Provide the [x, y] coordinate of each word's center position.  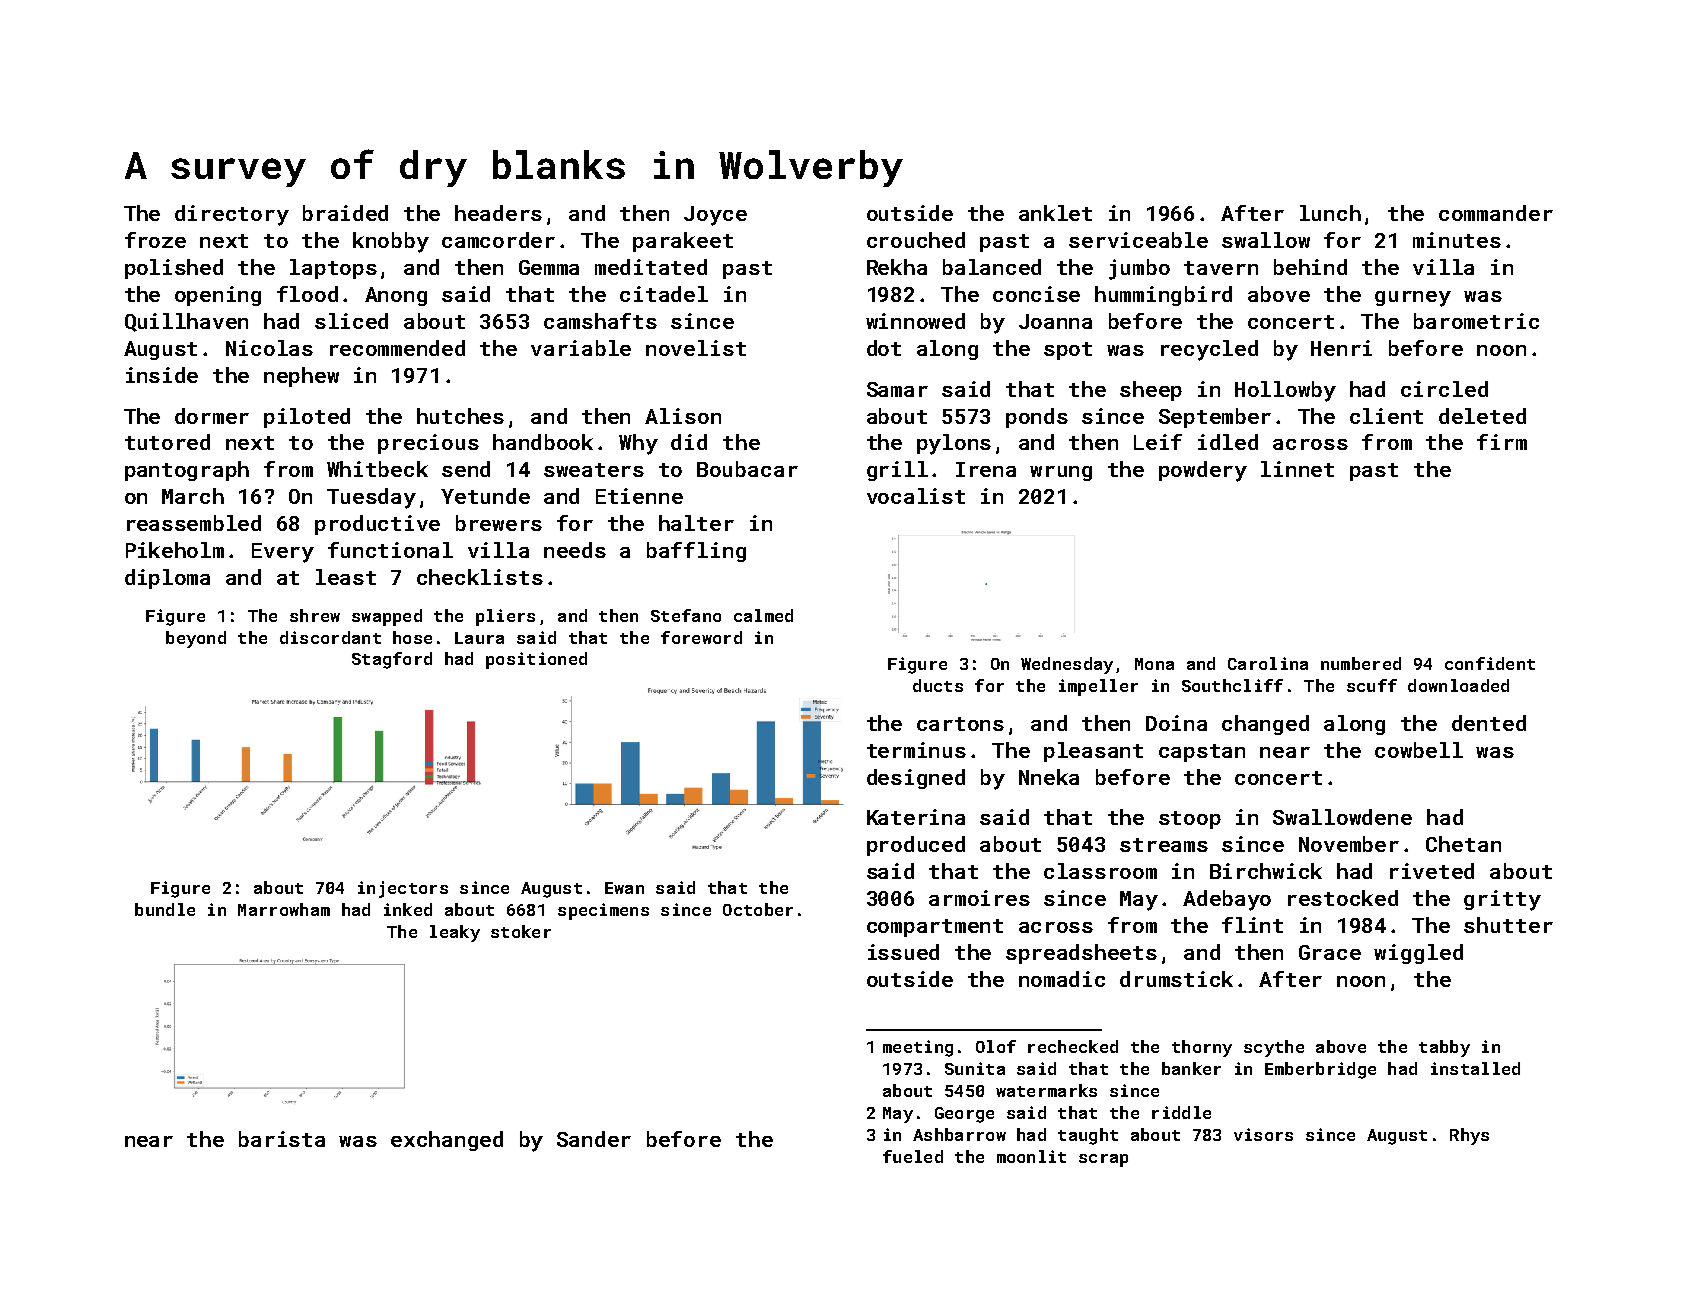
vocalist [916, 496]
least [346, 577]
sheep [1151, 391]
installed [1475, 1068]
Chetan [1463, 844]
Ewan [624, 888]
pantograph [187, 471]
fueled [913, 1156]
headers [498, 213]
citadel [664, 294]
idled [1228, 442]
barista [282, 1139]
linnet [1297, 469]
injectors [403, 889]
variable [581, 348]
